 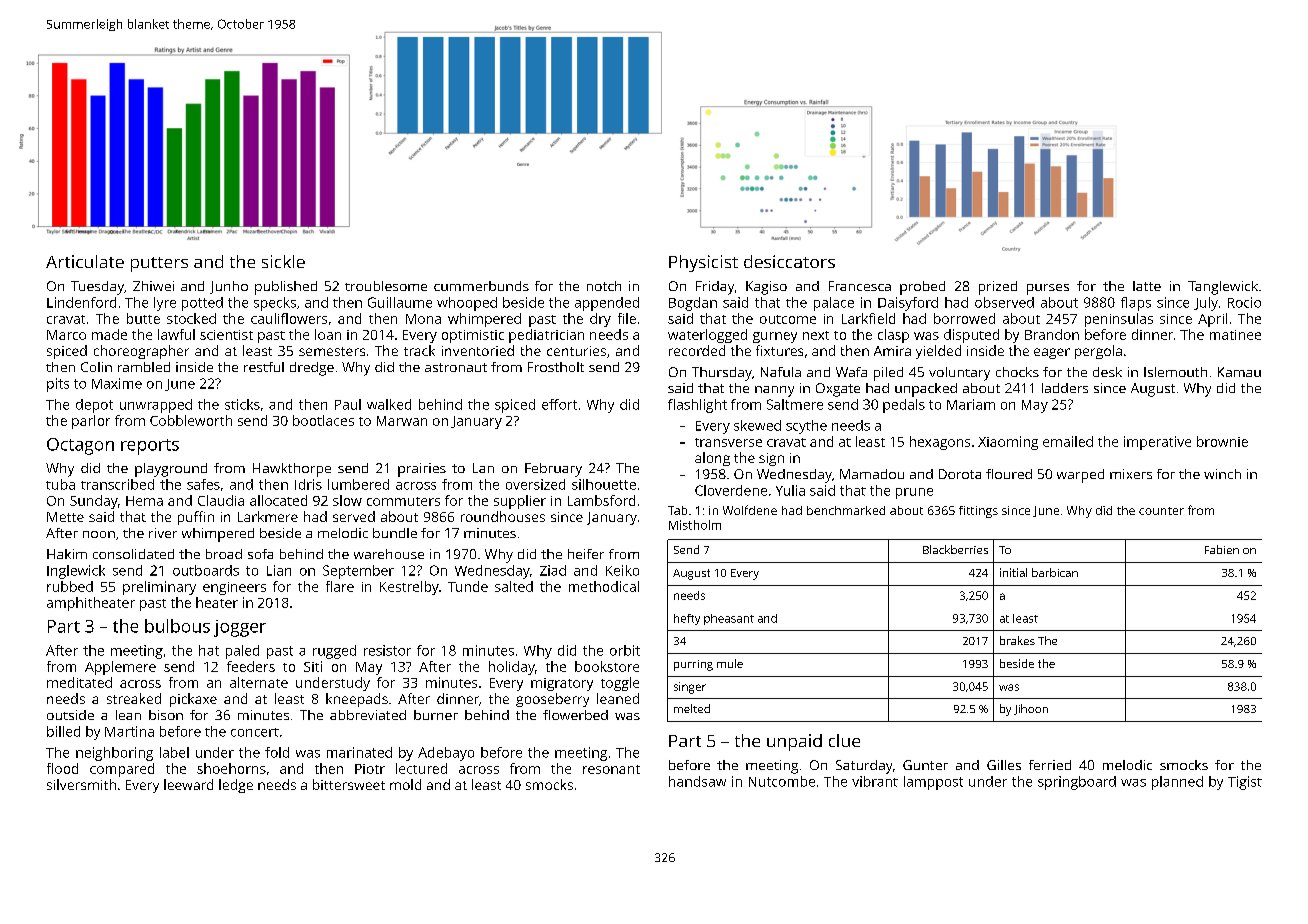 What do you see at coordinates (1147, 286) in the page?
I see `latte` at bounding box center [1147, 286].
